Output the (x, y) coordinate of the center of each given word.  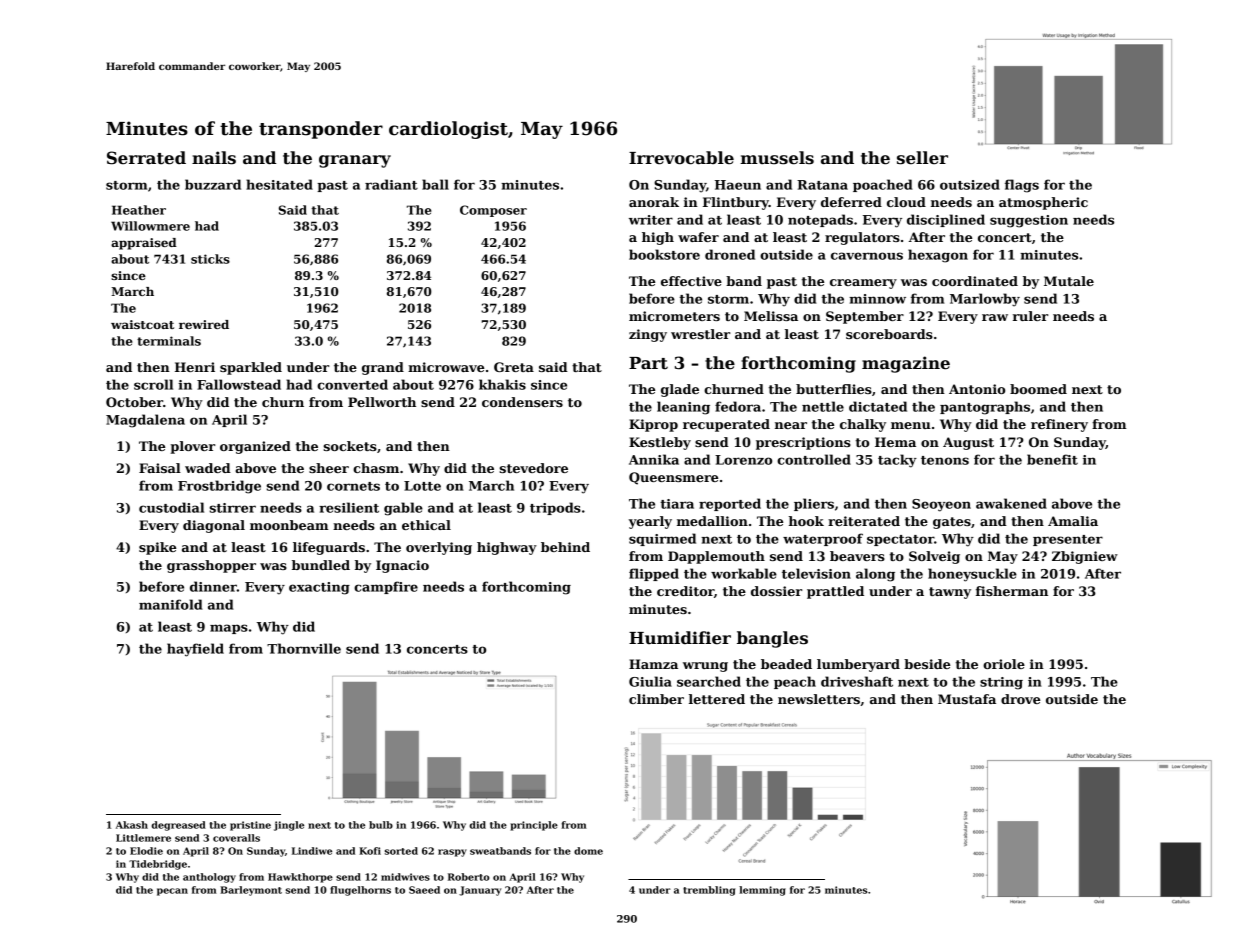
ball (435, 184)
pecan (172, 892)
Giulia (650, 681)
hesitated (279, 184)
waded (208, 468)
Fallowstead (239, 384)
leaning (683, 408)
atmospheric (1043, 203)
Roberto (469, 877)
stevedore (533, 468)
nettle (823, 406)
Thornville (304, 648)
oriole (1004, 664)
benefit (1052, 459)
